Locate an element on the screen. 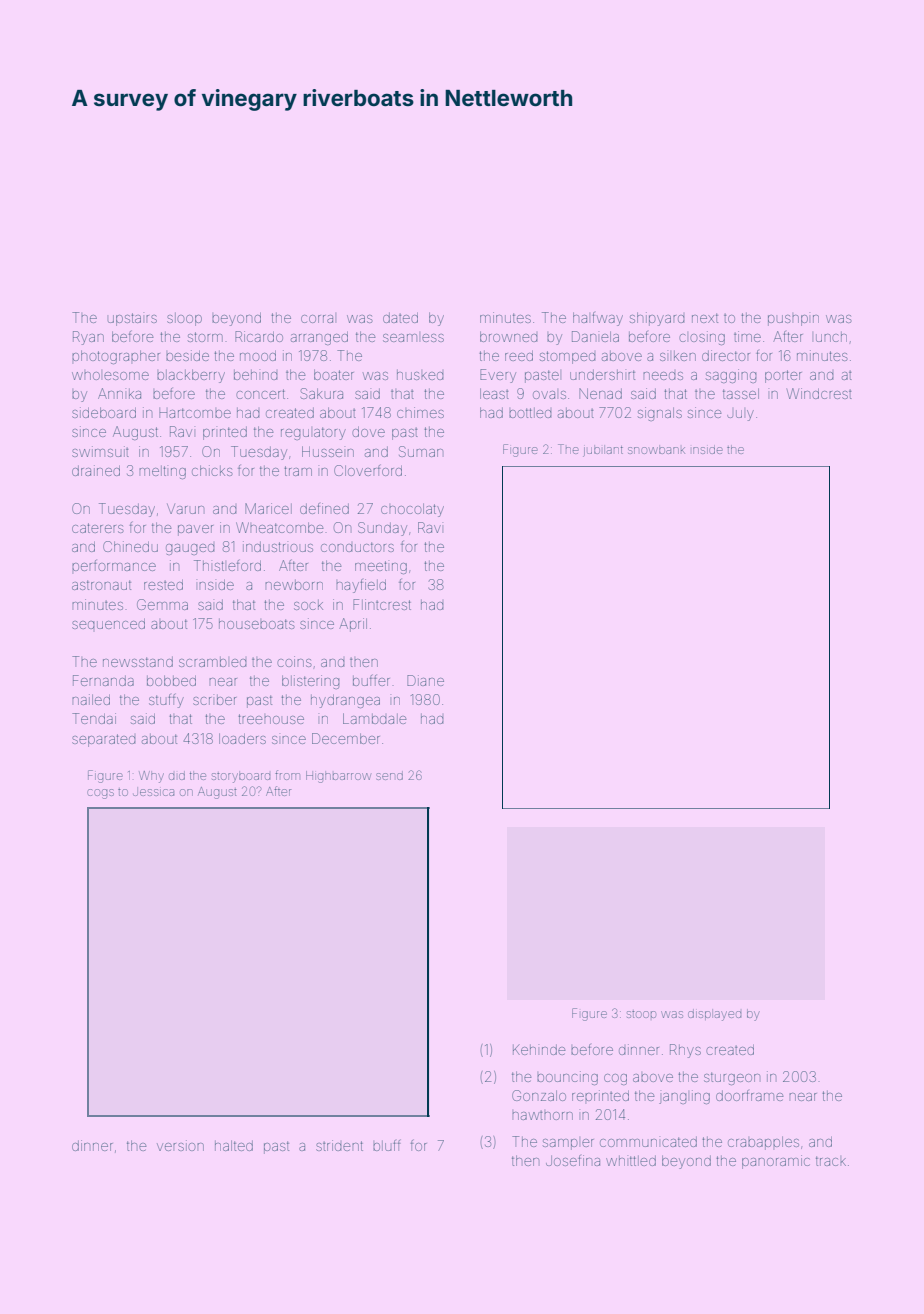 Image resolution: width=924 pixels, height=1314 pixels. storm is located at coordinates (205, 337).
